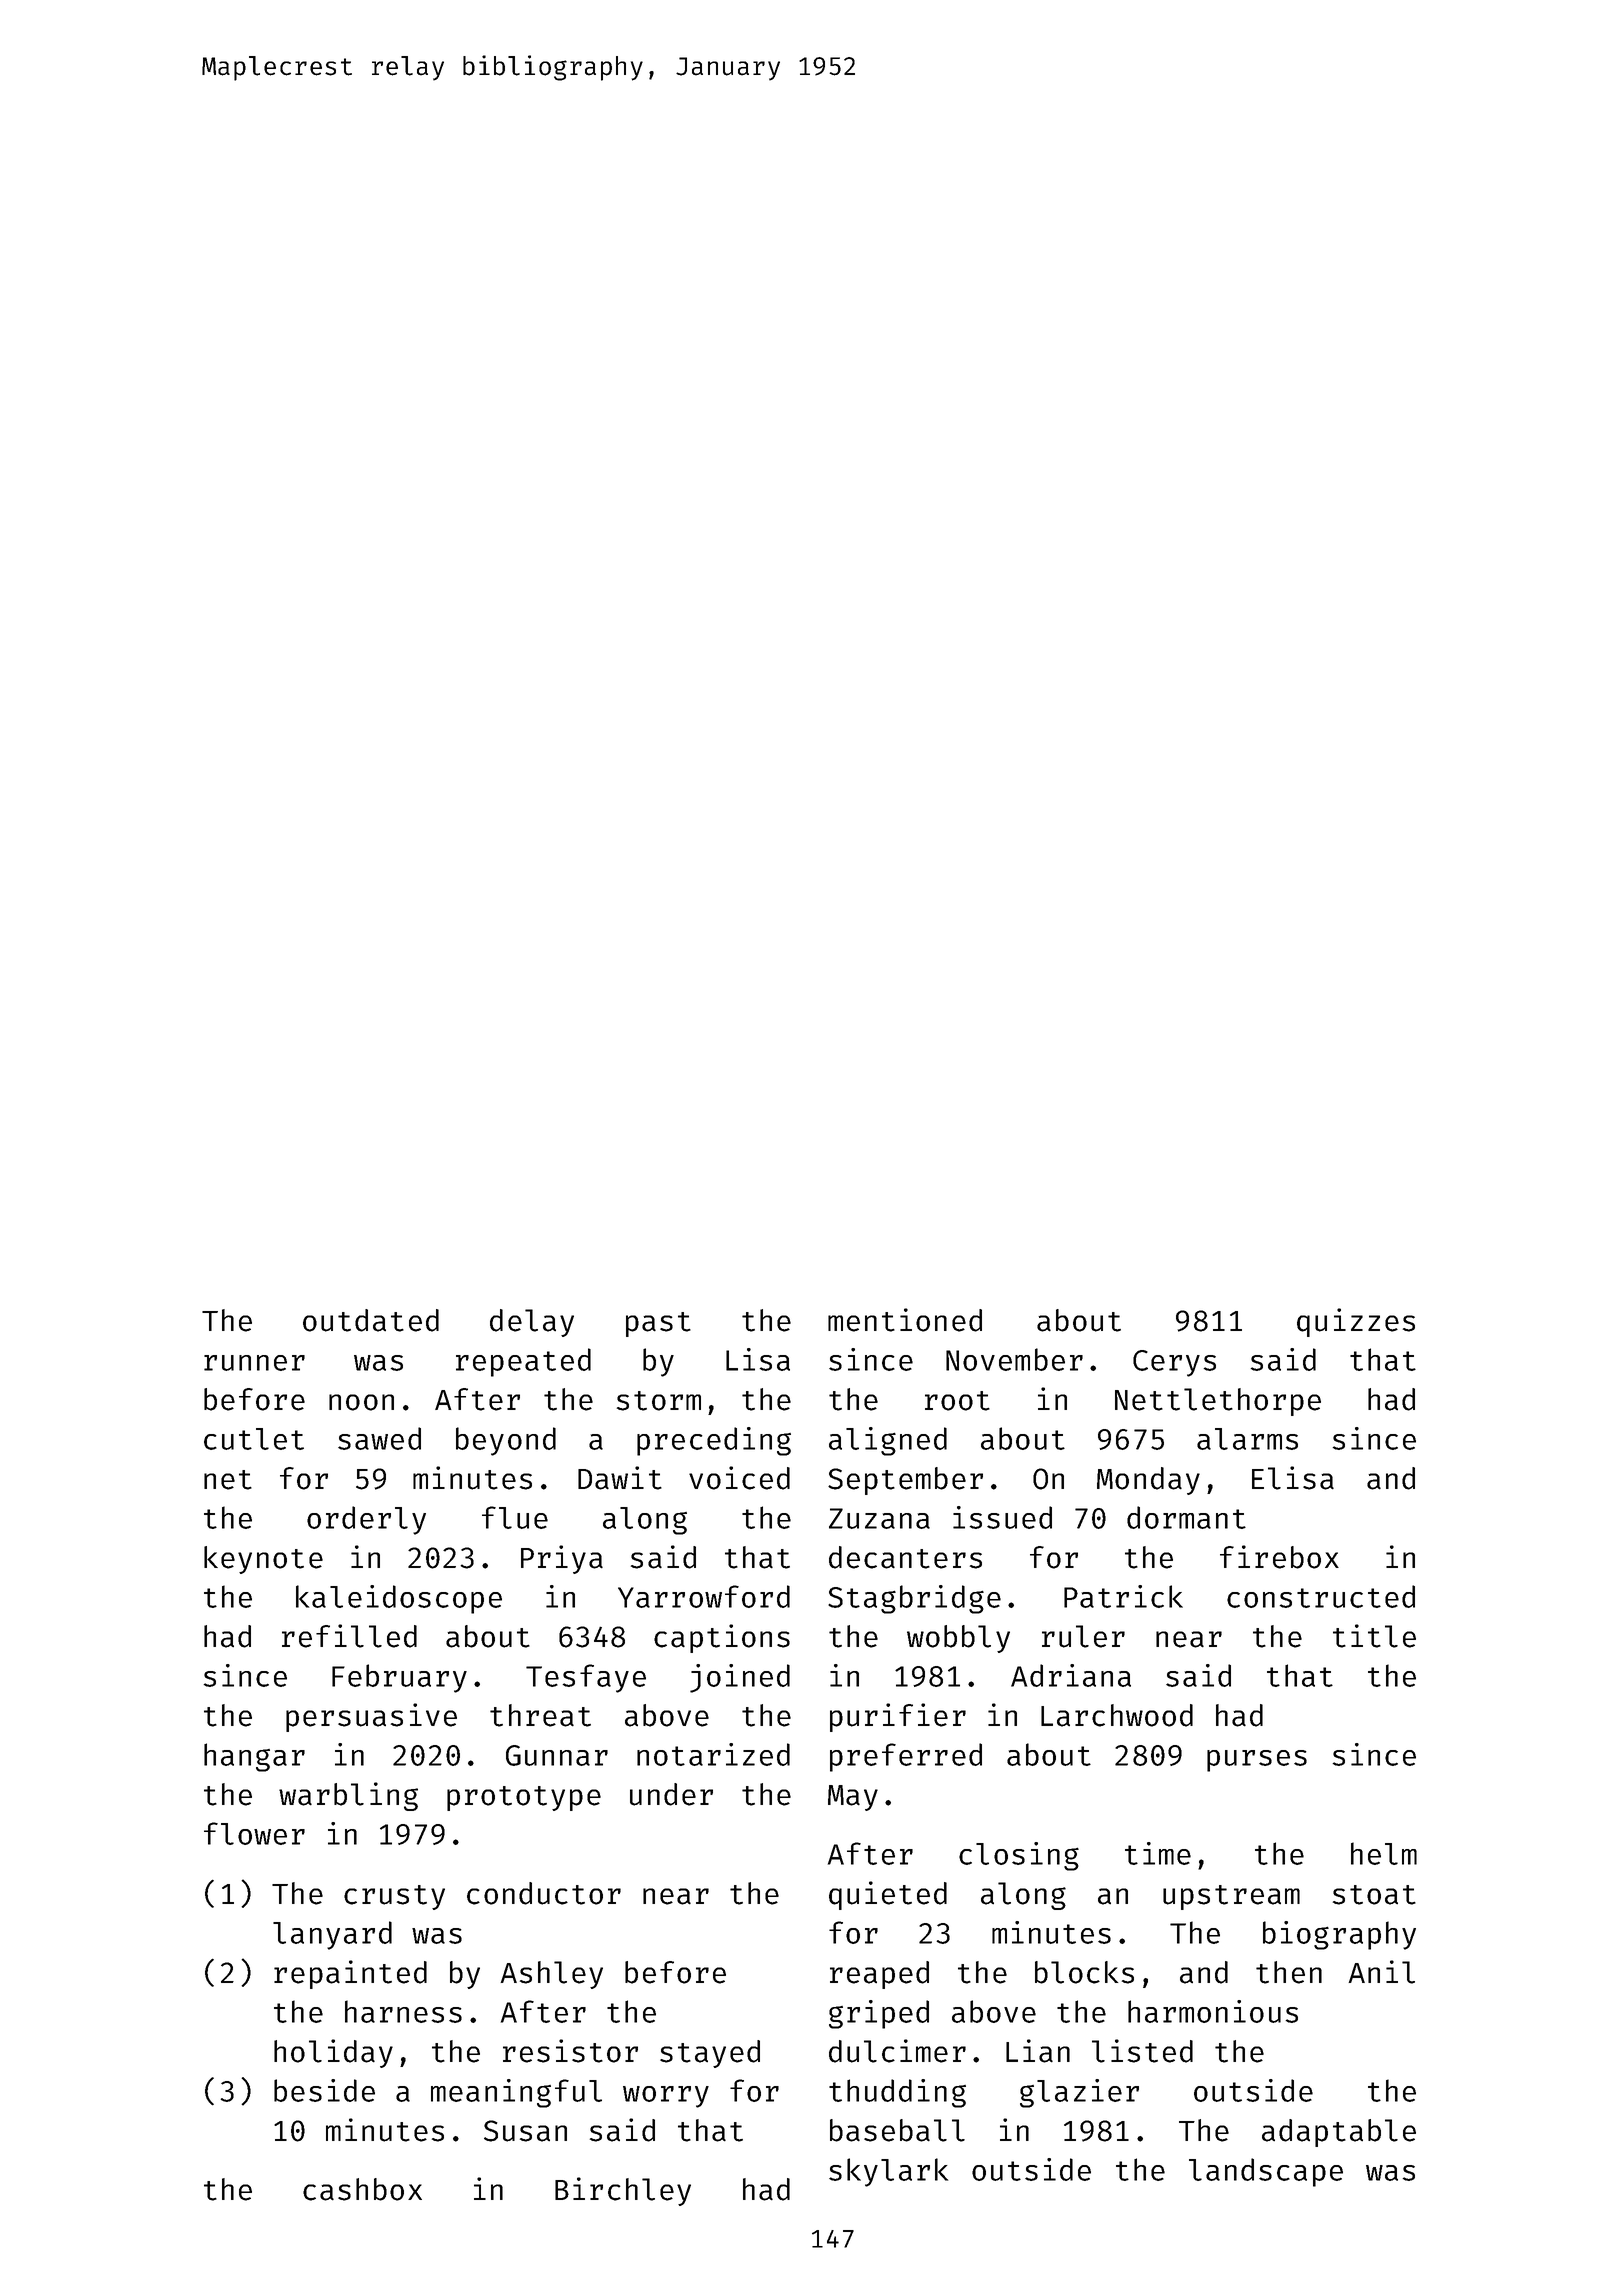  I want to click on beside, so click(324, 2090).
